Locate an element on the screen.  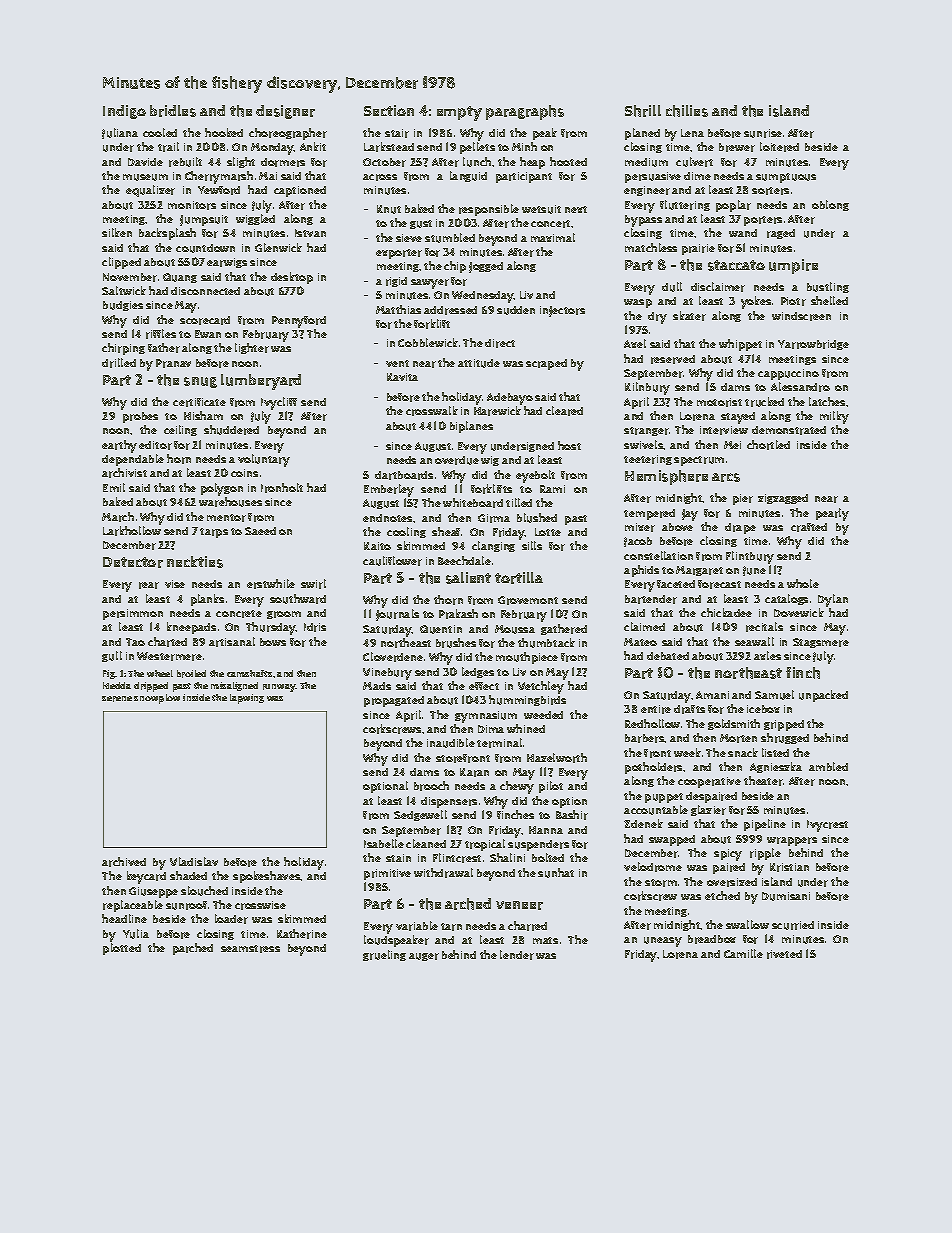
Shrill is located at coordinates (643, 111).
